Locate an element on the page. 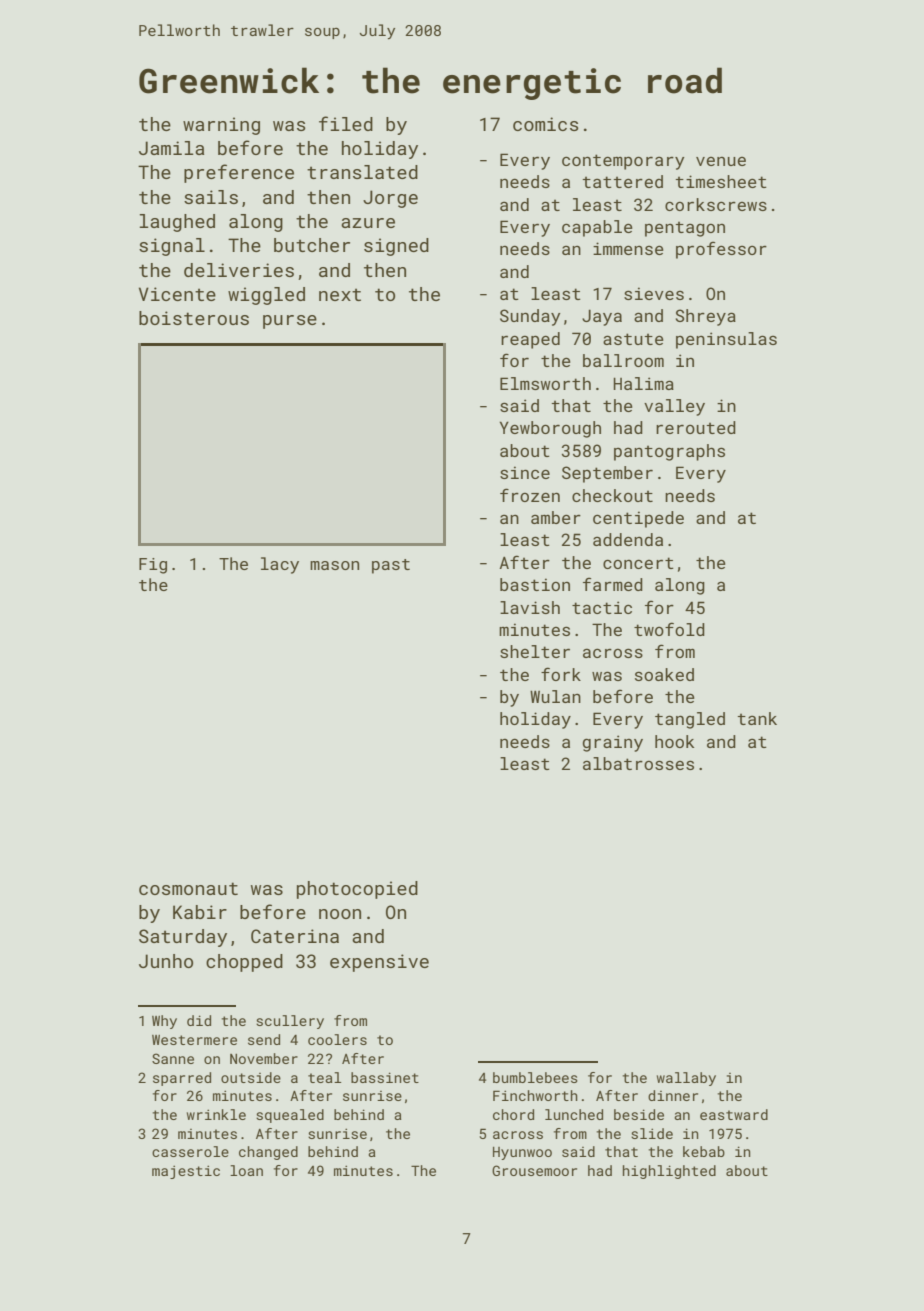 The height and width of the image is (1311, 924). past is located at coordinates (391, 566).
